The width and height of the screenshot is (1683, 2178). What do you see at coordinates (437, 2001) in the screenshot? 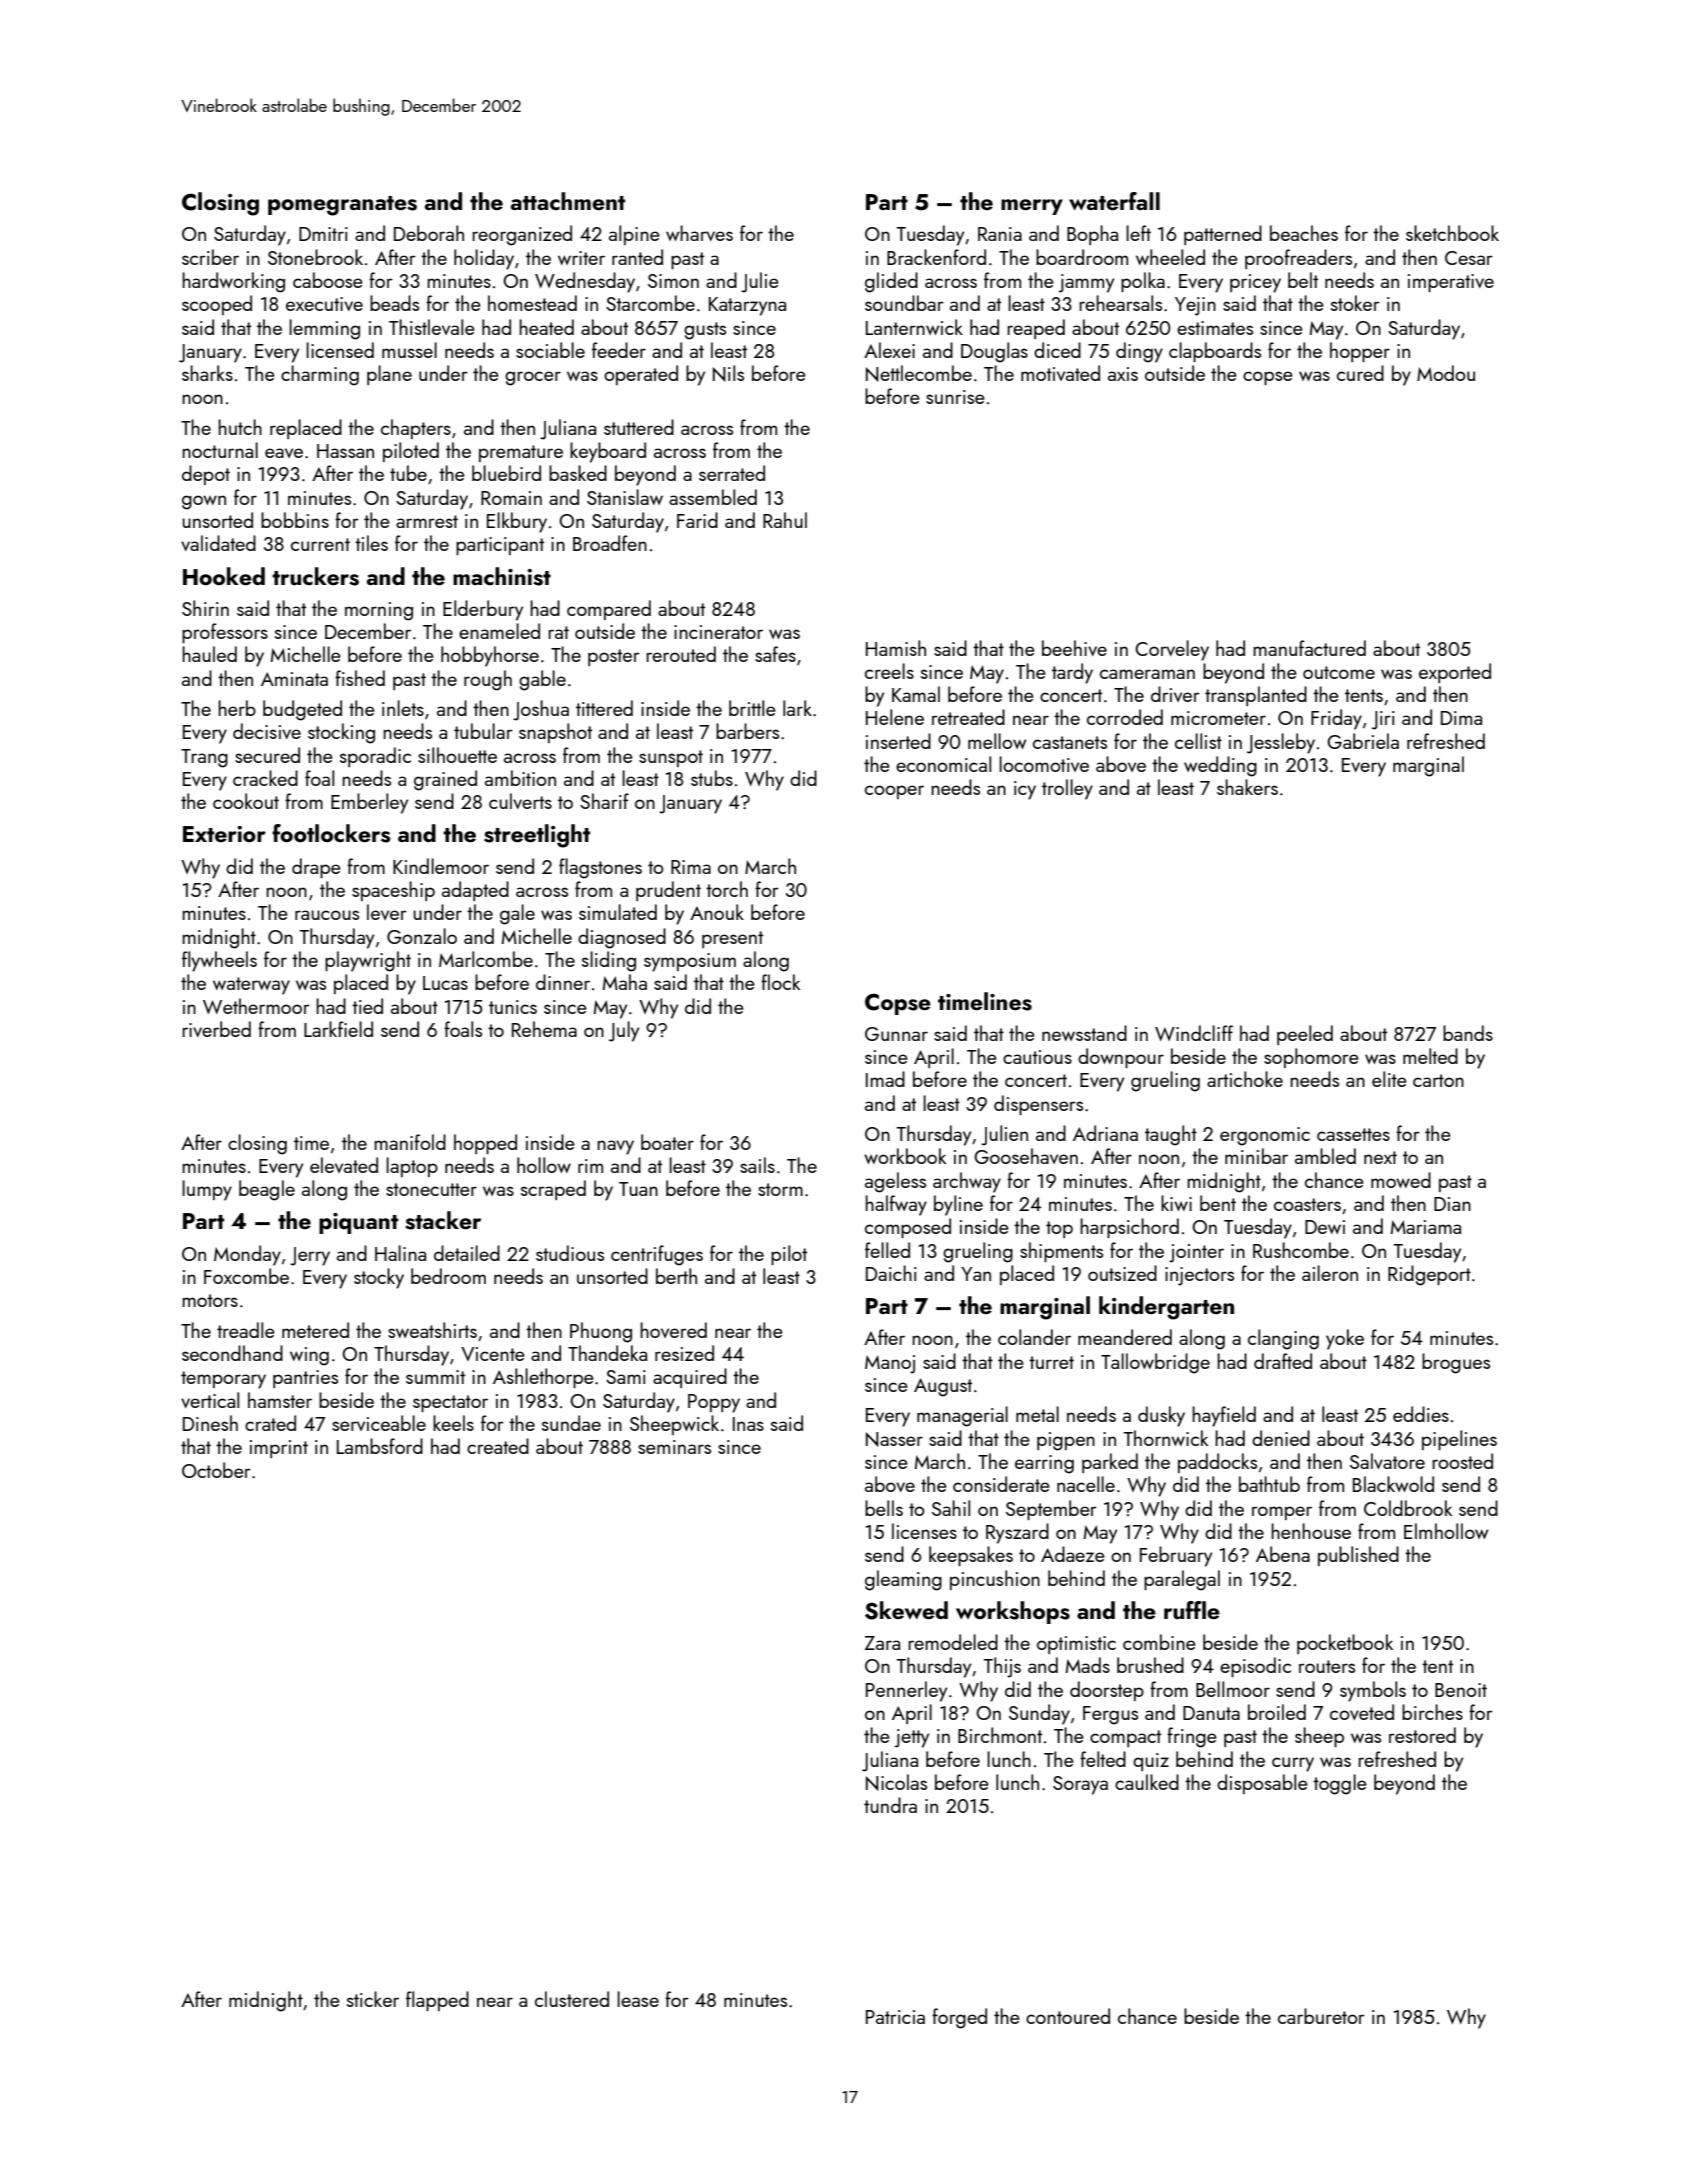
I see `flapped` at bounding box center [437, 2001].
